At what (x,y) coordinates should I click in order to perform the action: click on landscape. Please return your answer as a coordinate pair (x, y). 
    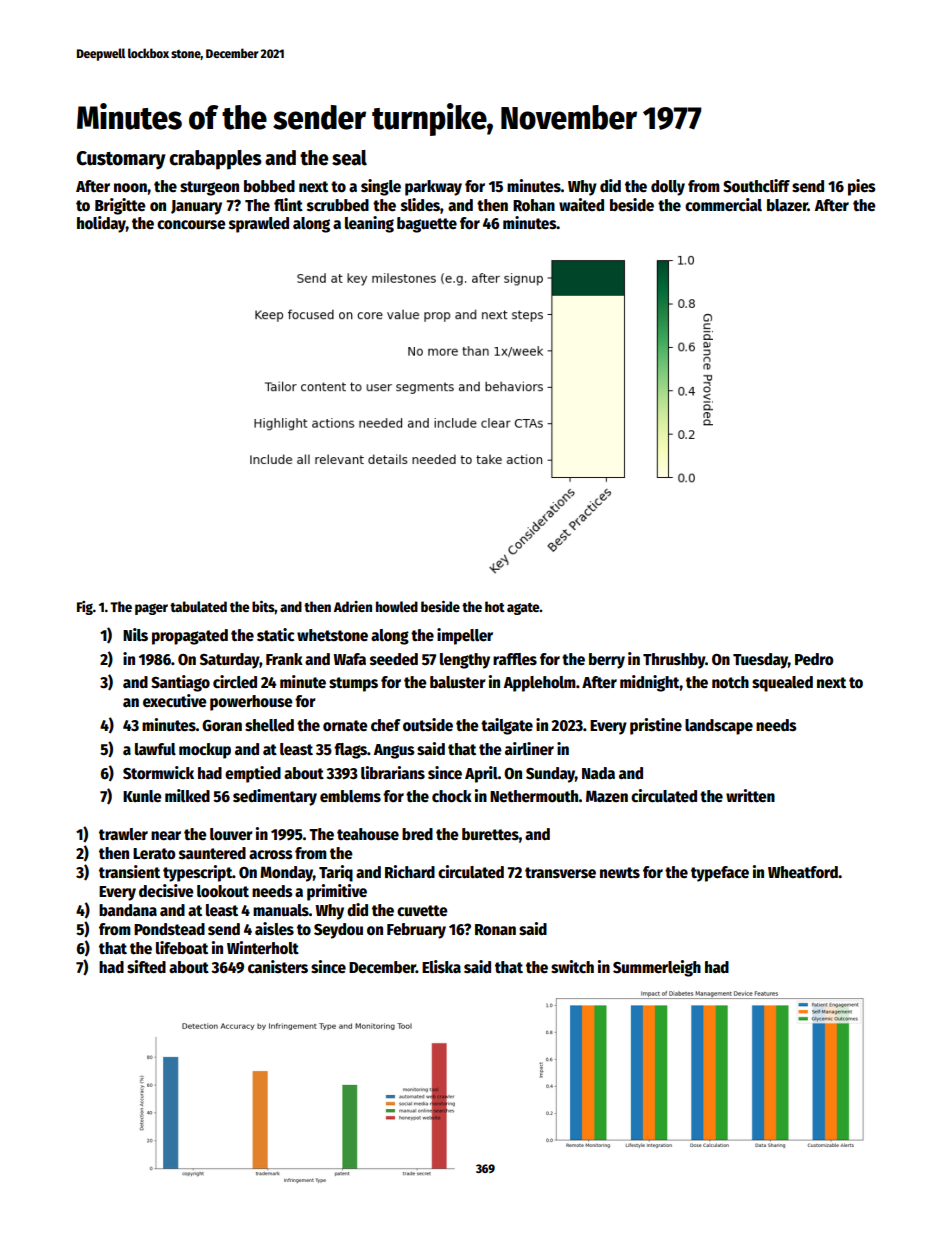
    Looking at the image, I should click on (719, 727).
